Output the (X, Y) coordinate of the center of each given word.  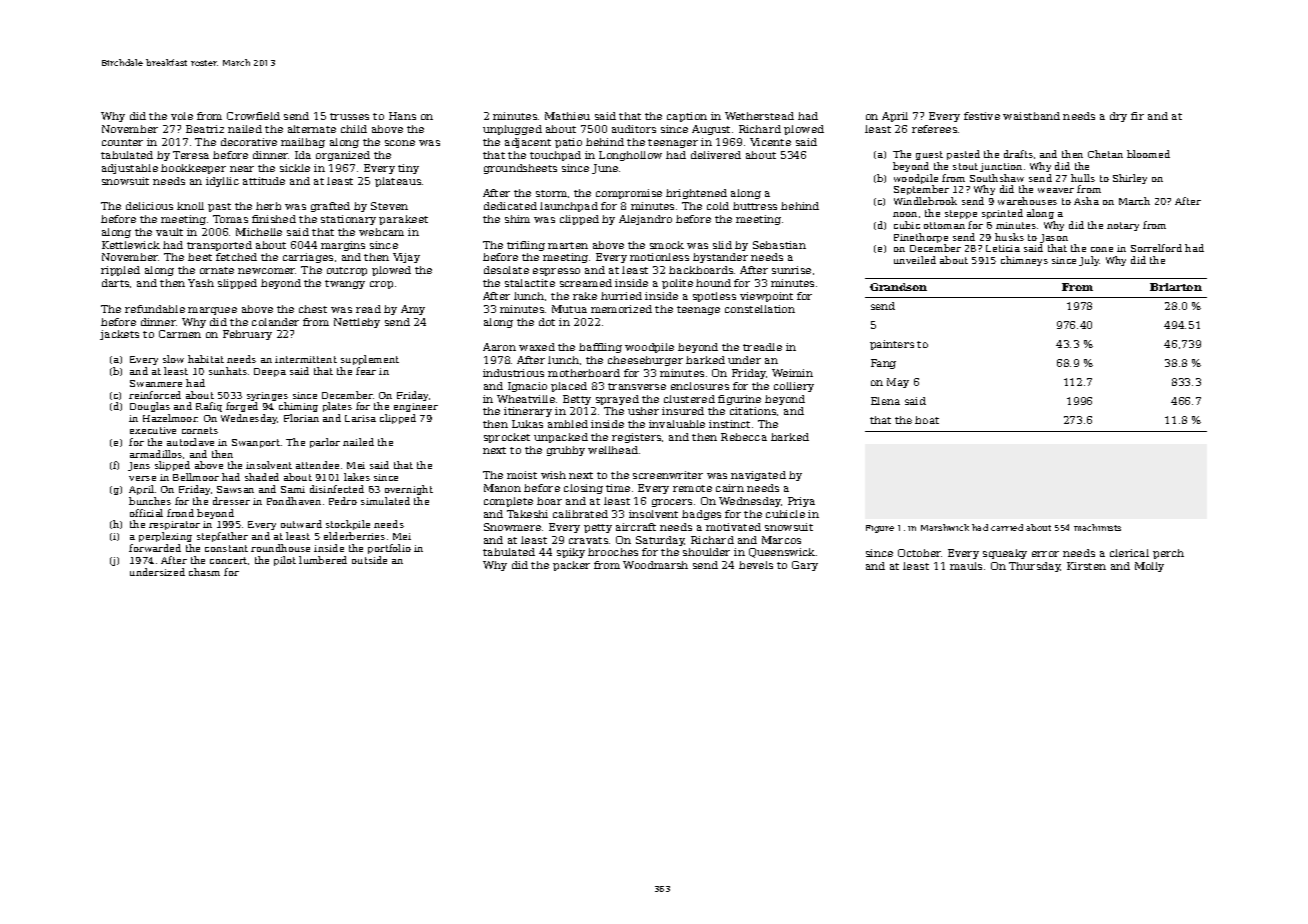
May (898, 383)
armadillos (156, 454)
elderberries (354, 536)
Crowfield (253, 116)
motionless (659, 257)
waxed (537, 347)
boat (927, 420)
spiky (571, 553)
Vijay (406, 258)
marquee (212, 311)
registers (636, 438)
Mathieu (567, 116)
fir (1137, 116)
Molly (1149, 567)
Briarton (1176, 287)
